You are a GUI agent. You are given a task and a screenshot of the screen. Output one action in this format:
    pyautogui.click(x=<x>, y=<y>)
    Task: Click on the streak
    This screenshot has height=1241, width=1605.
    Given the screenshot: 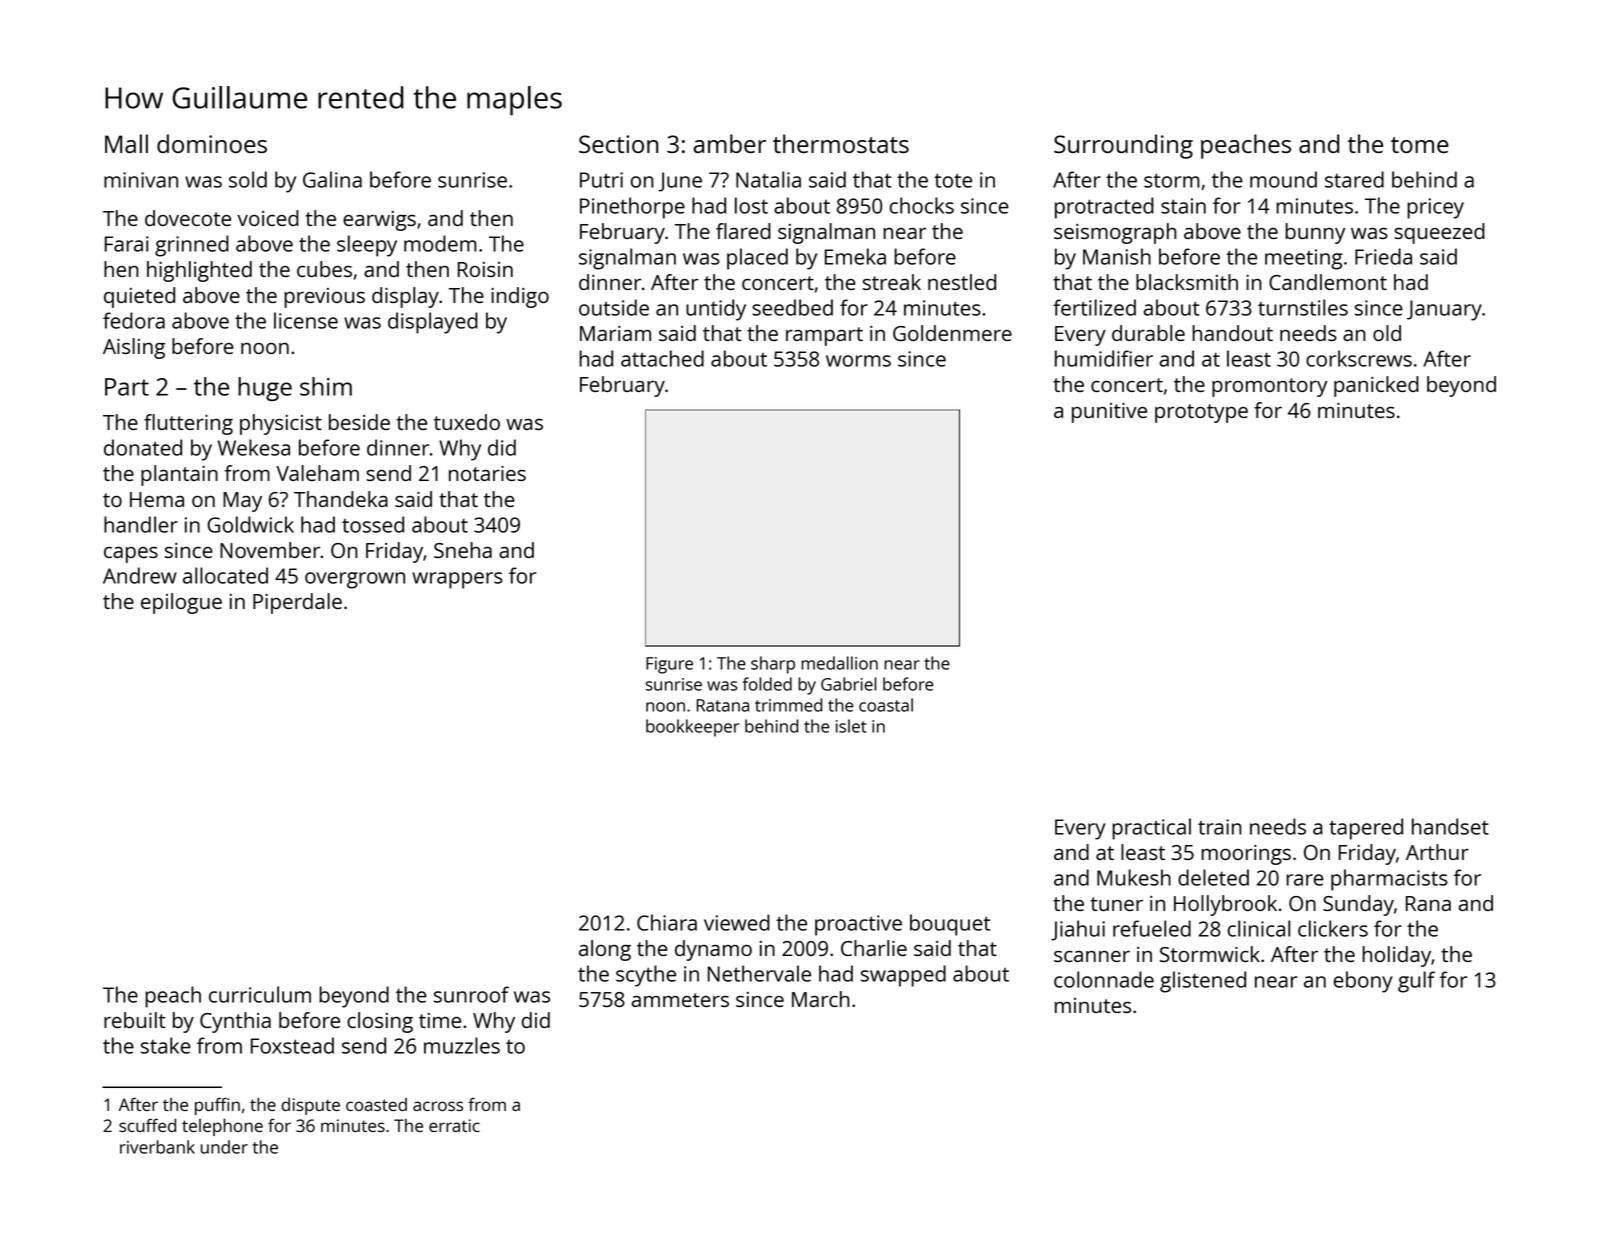 What is the action you would take?
    pyautogui.click(x=892, y=282)
